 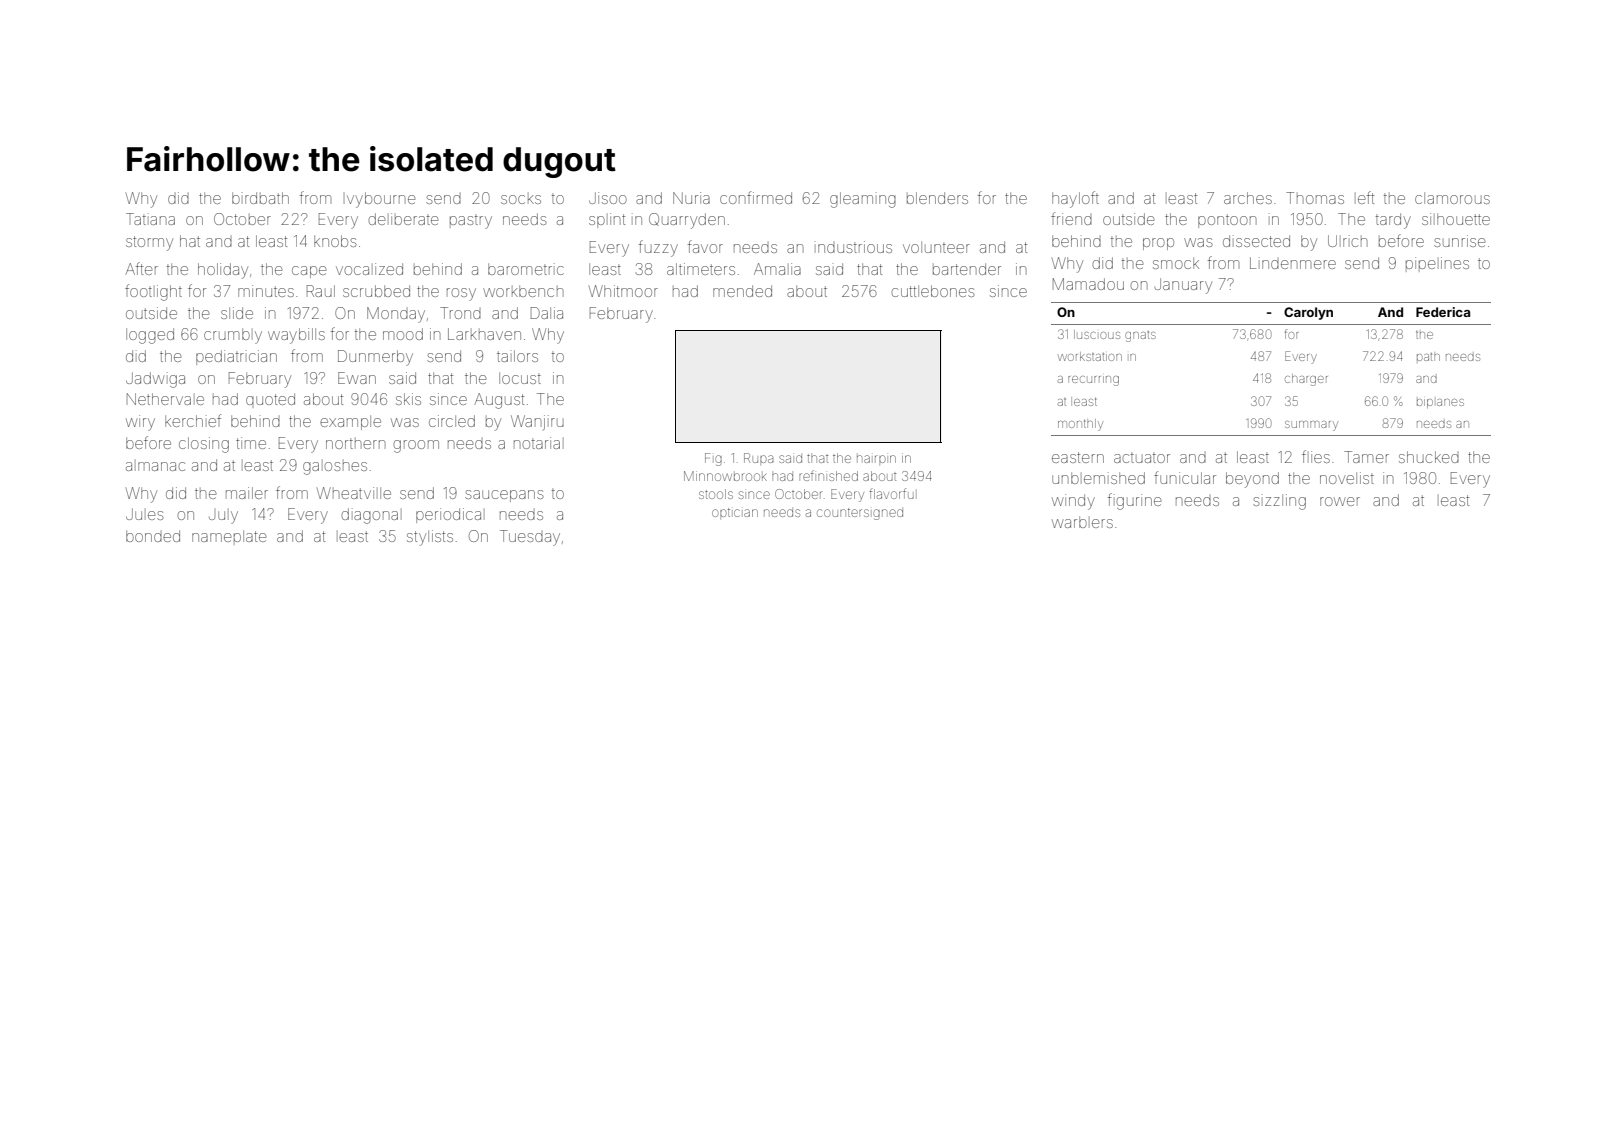 I want to click on countersigned, so click(x=860, y=514).
